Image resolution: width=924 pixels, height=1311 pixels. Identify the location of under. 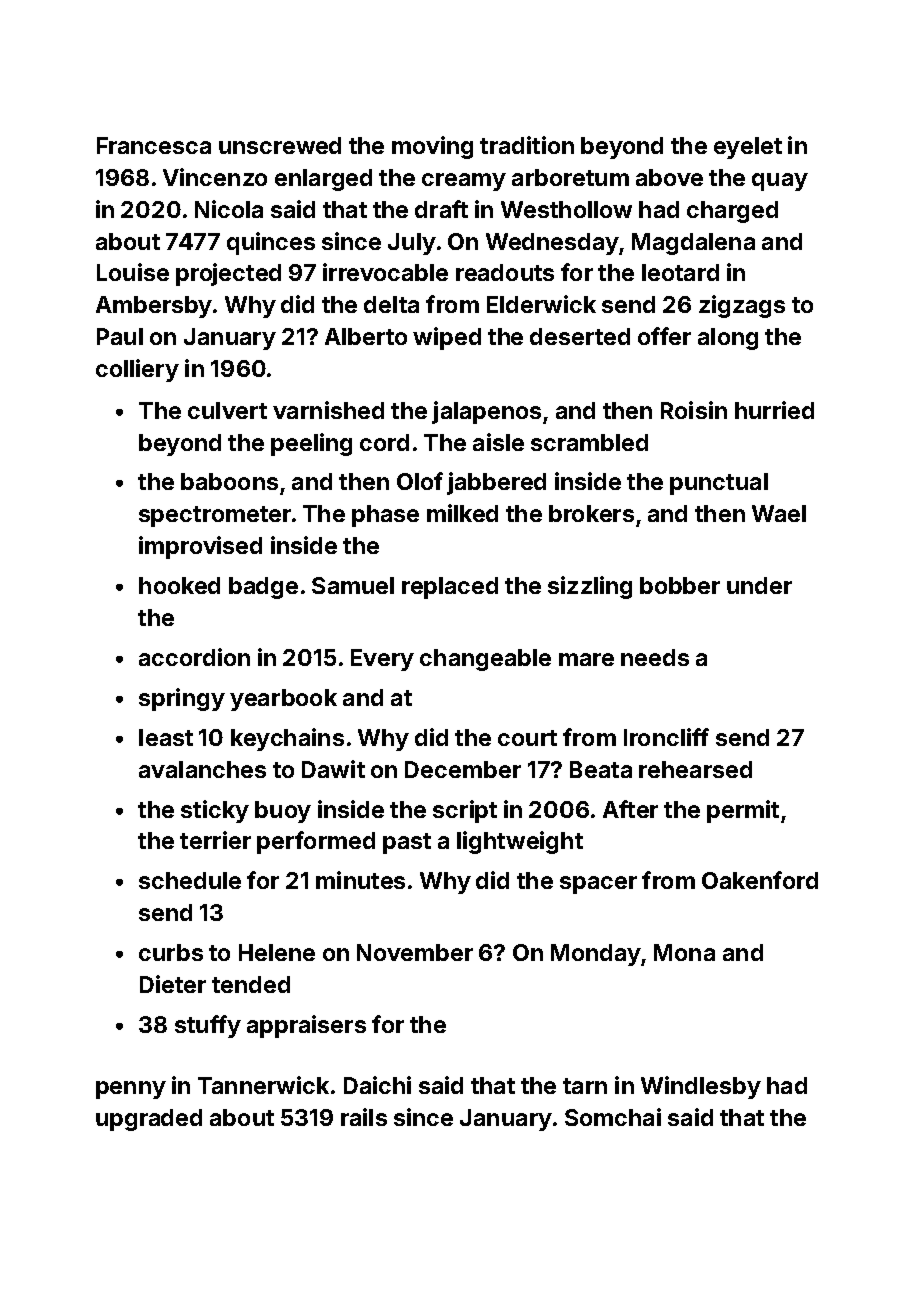
(759, 585).
